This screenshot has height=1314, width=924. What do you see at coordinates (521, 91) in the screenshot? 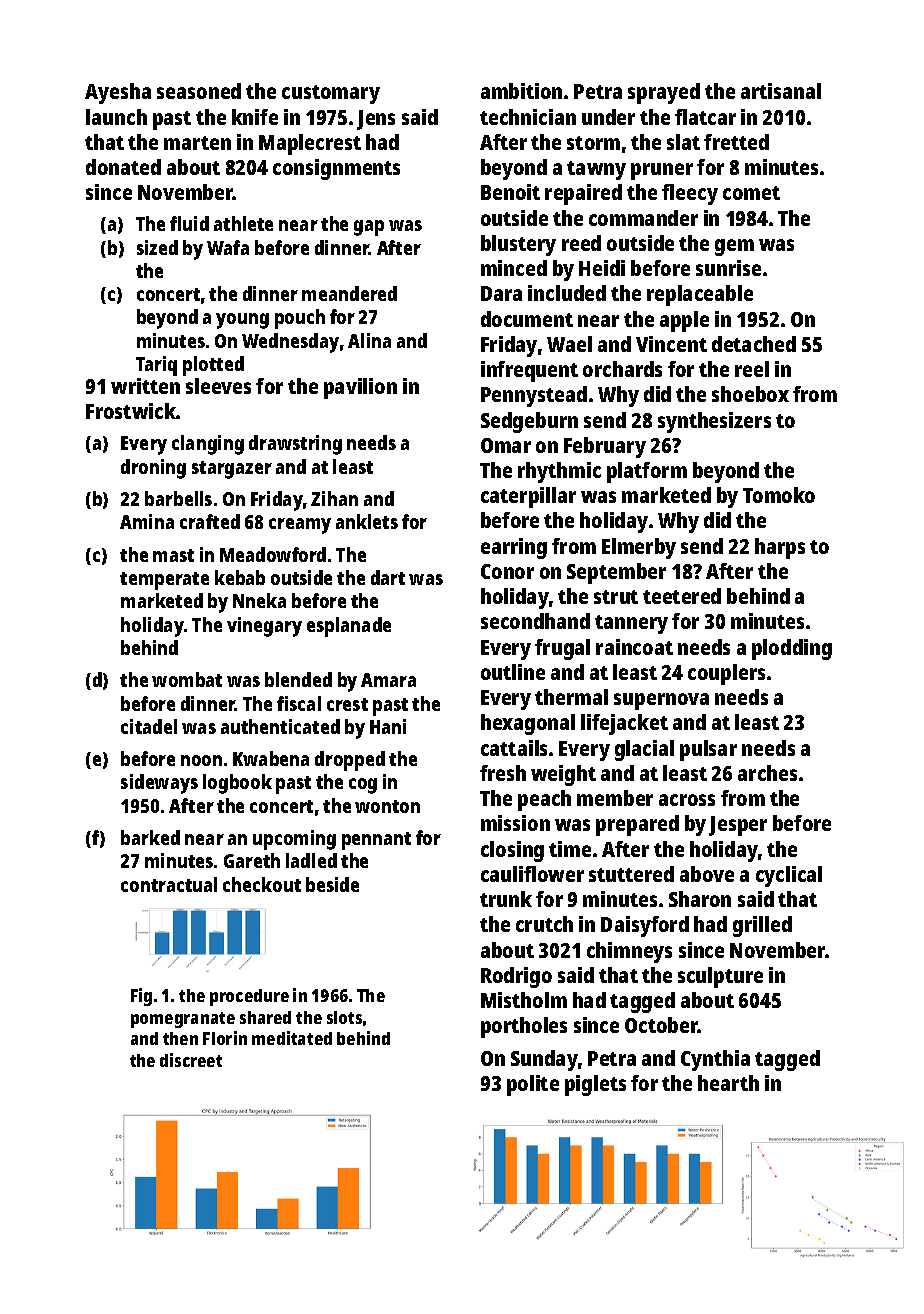
I see `ambition` at bounding box center [521, 91].
